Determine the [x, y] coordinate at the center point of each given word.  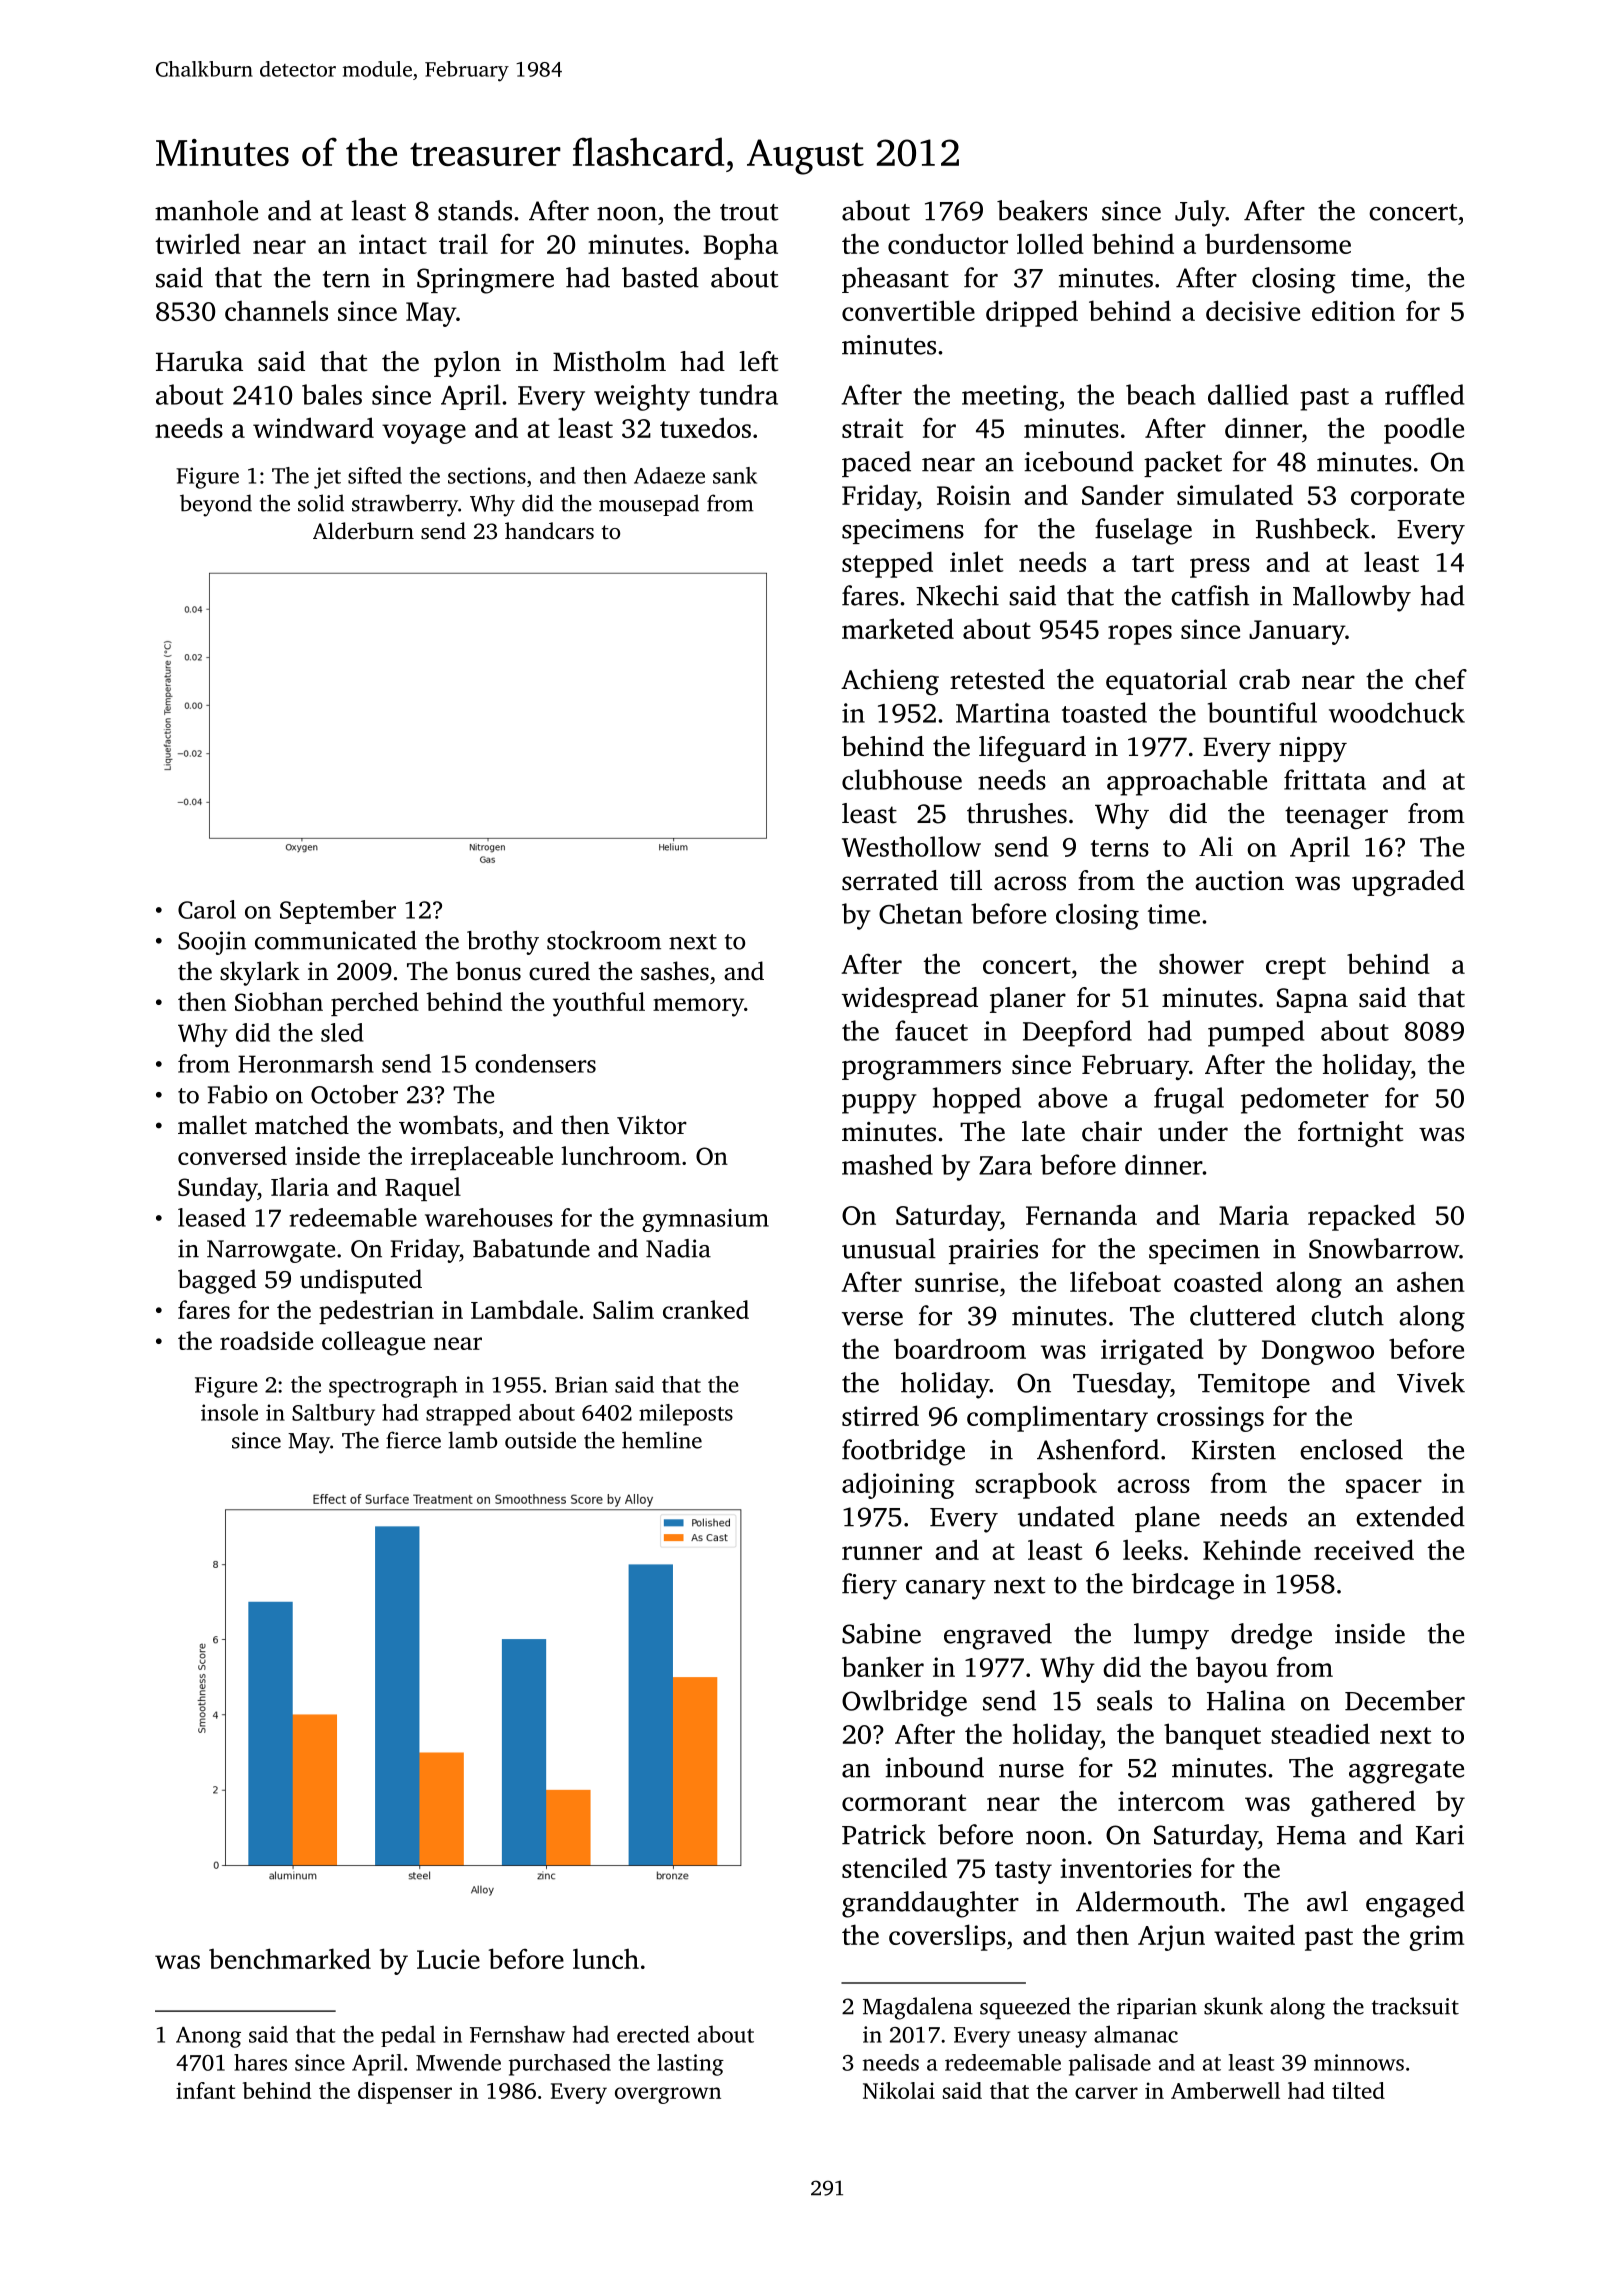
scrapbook [1036, 1485]
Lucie [448, 1959]
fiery [869, 1586]
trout [749, 212]
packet [1183, 464]
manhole [206, 210]
